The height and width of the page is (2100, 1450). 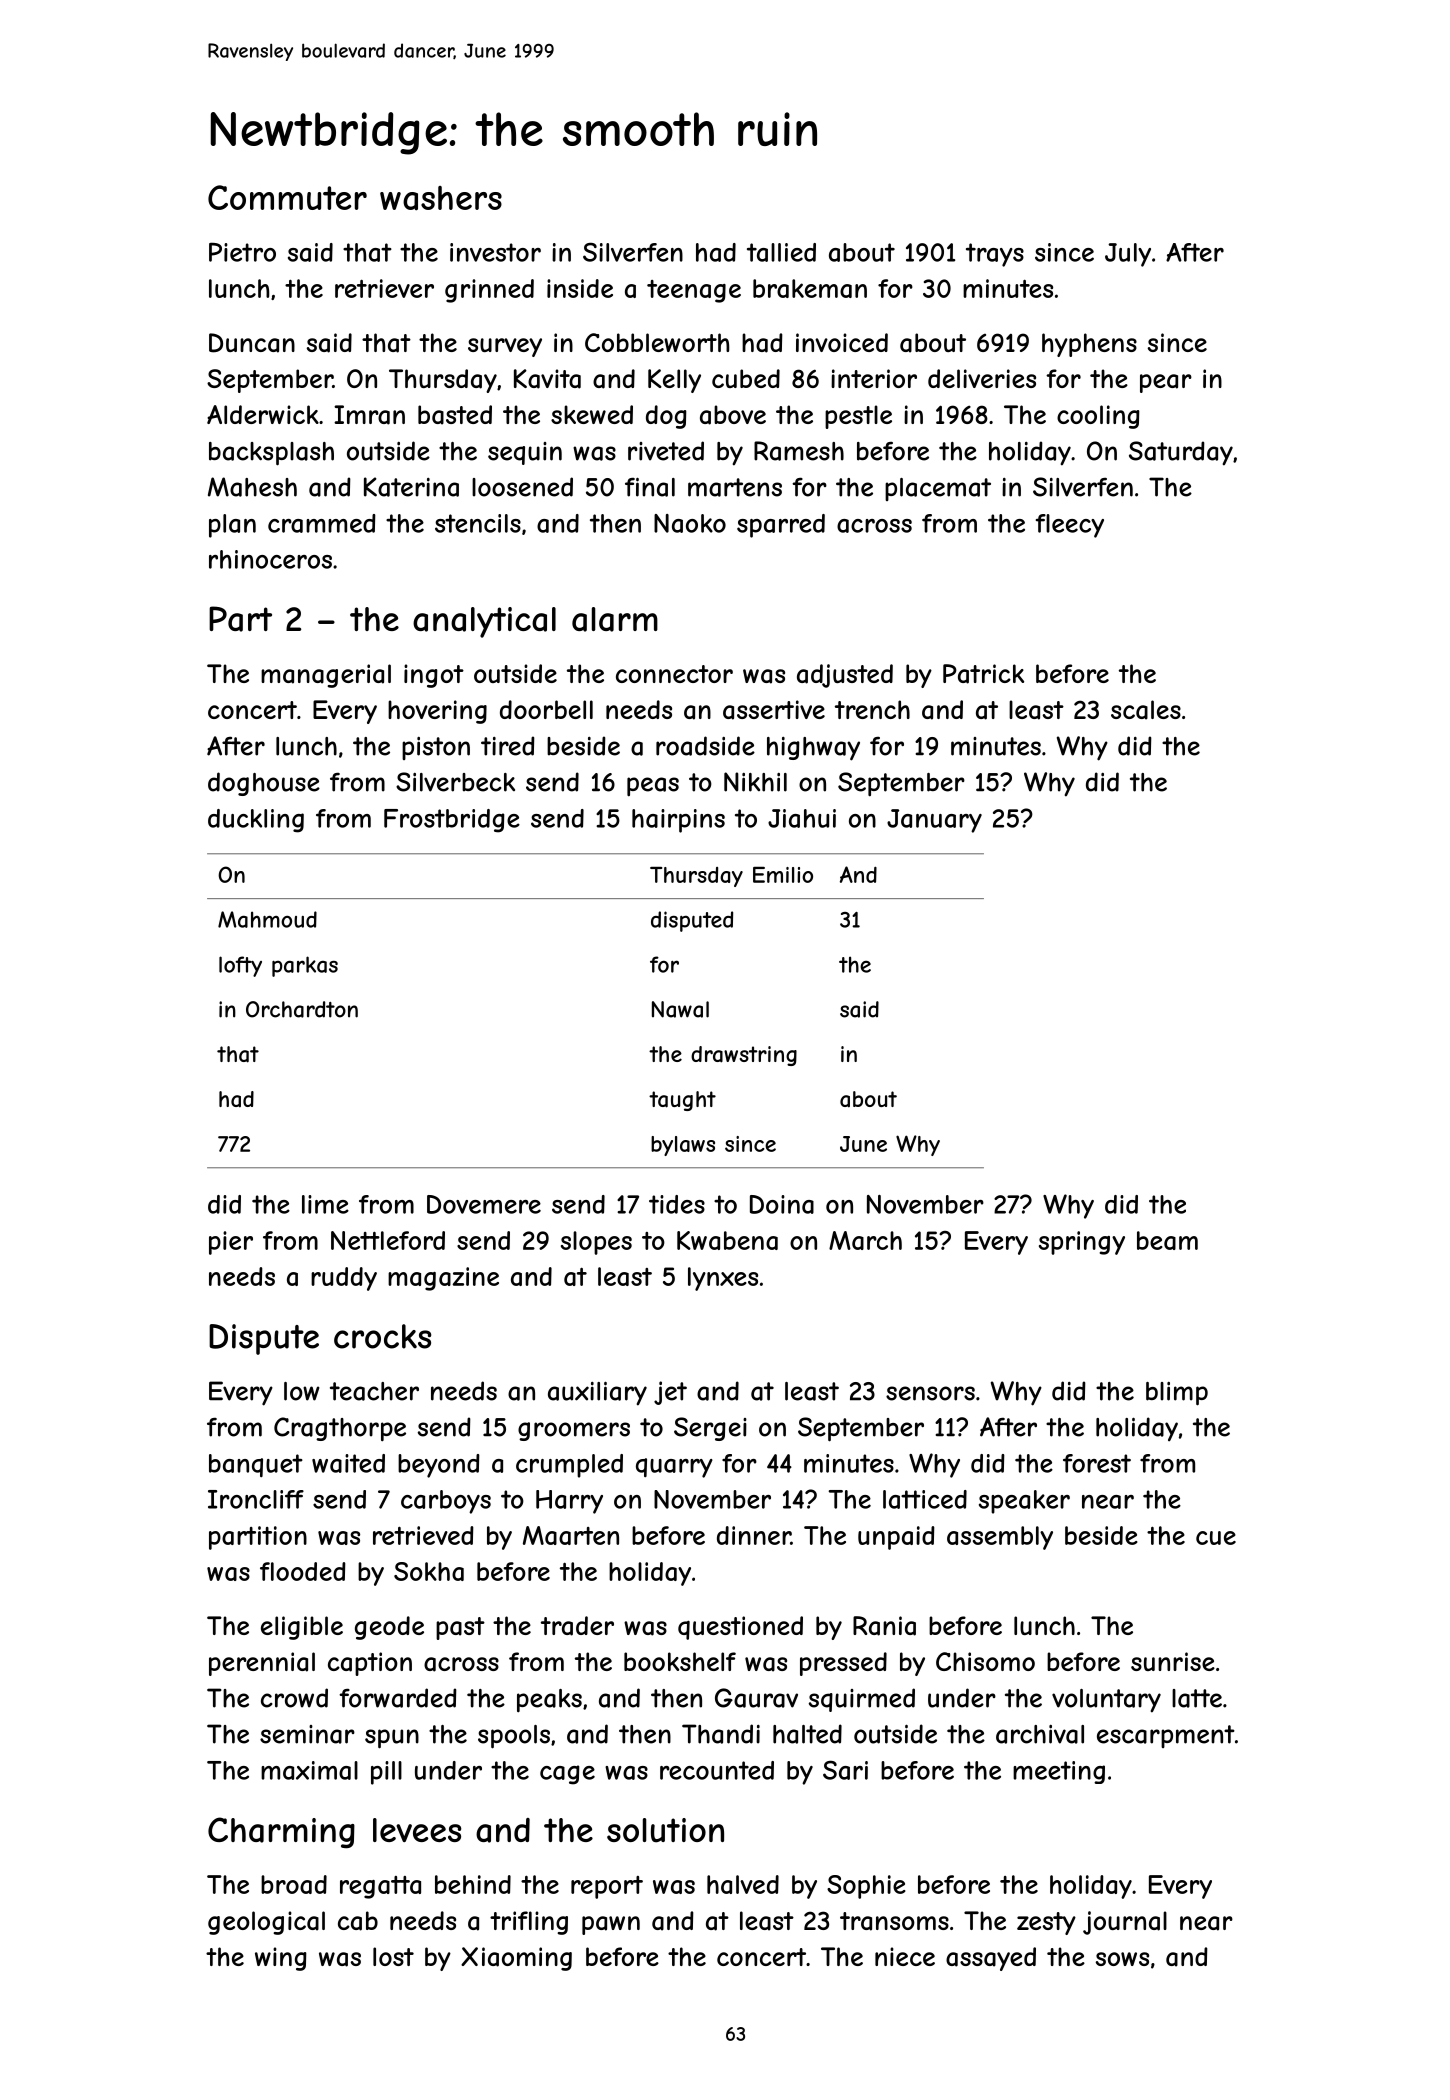 What do you see at coordinates (866, 1887) in the page?
I see `Sophie` at bounding box center [866, 1887].
